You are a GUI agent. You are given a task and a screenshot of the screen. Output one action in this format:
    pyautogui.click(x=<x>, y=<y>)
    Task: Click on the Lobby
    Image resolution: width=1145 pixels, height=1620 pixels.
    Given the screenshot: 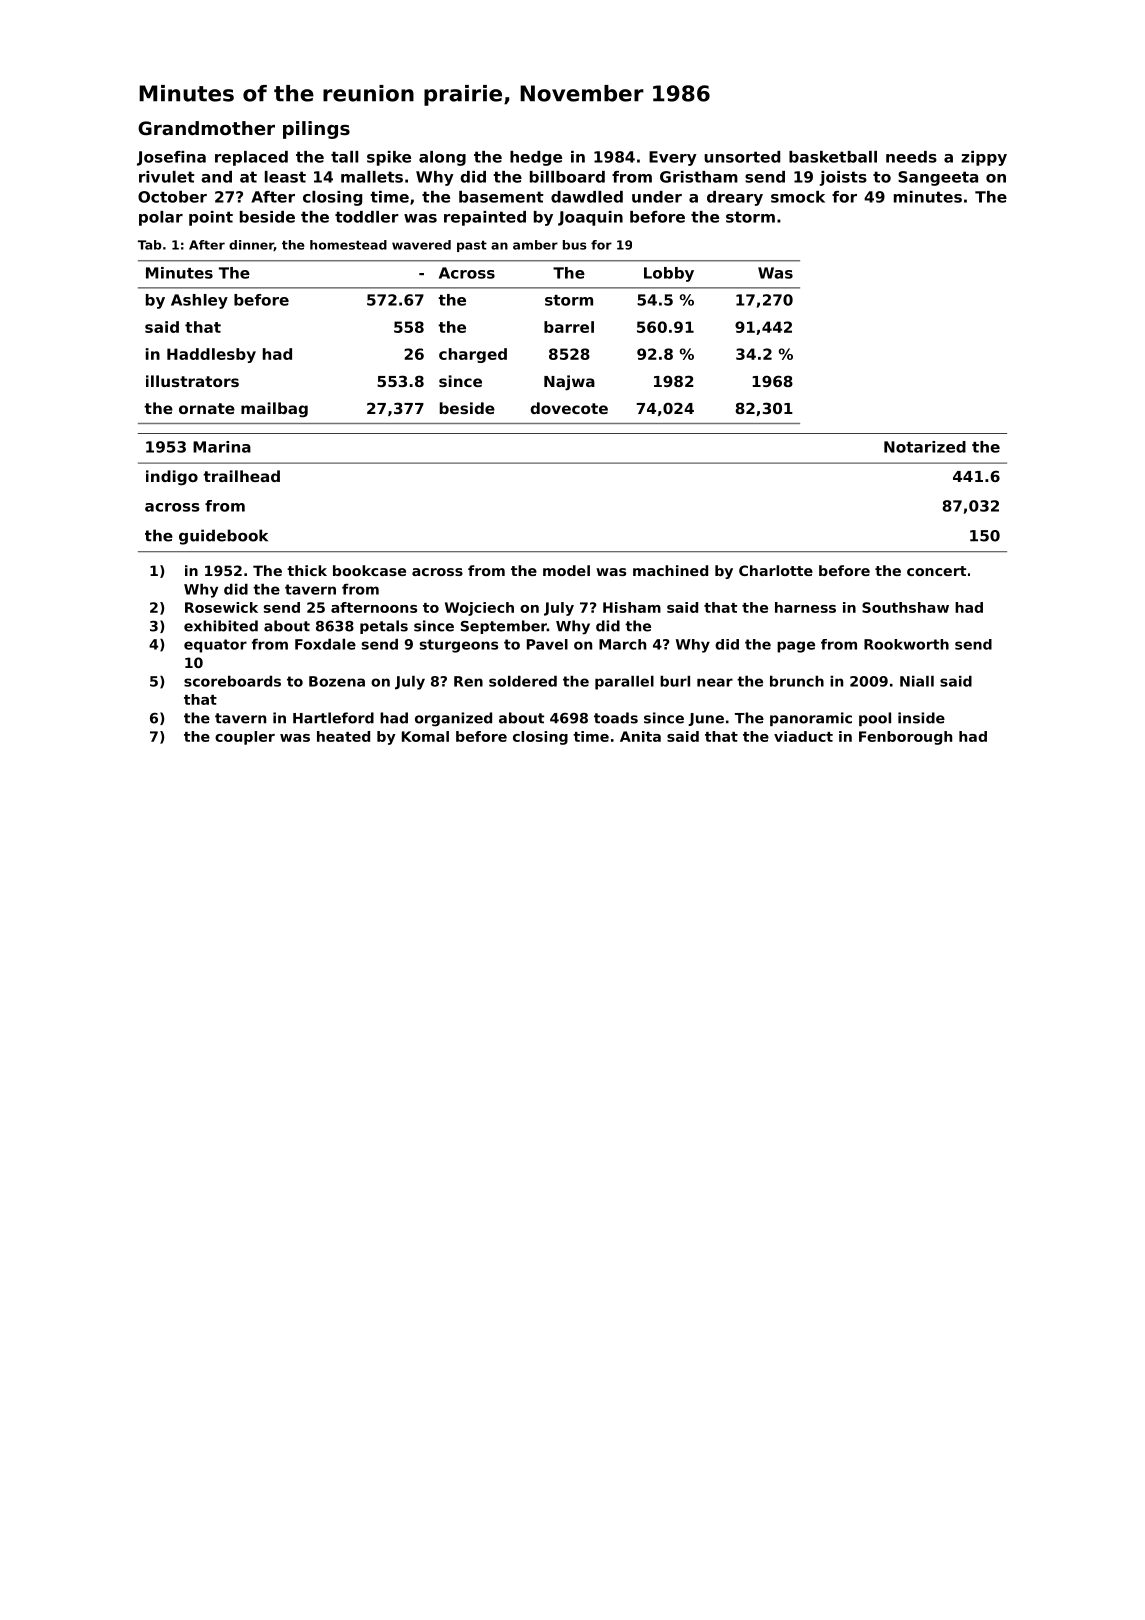 What is the action you would take?
    pyautogui.click(x=669, y=274)
